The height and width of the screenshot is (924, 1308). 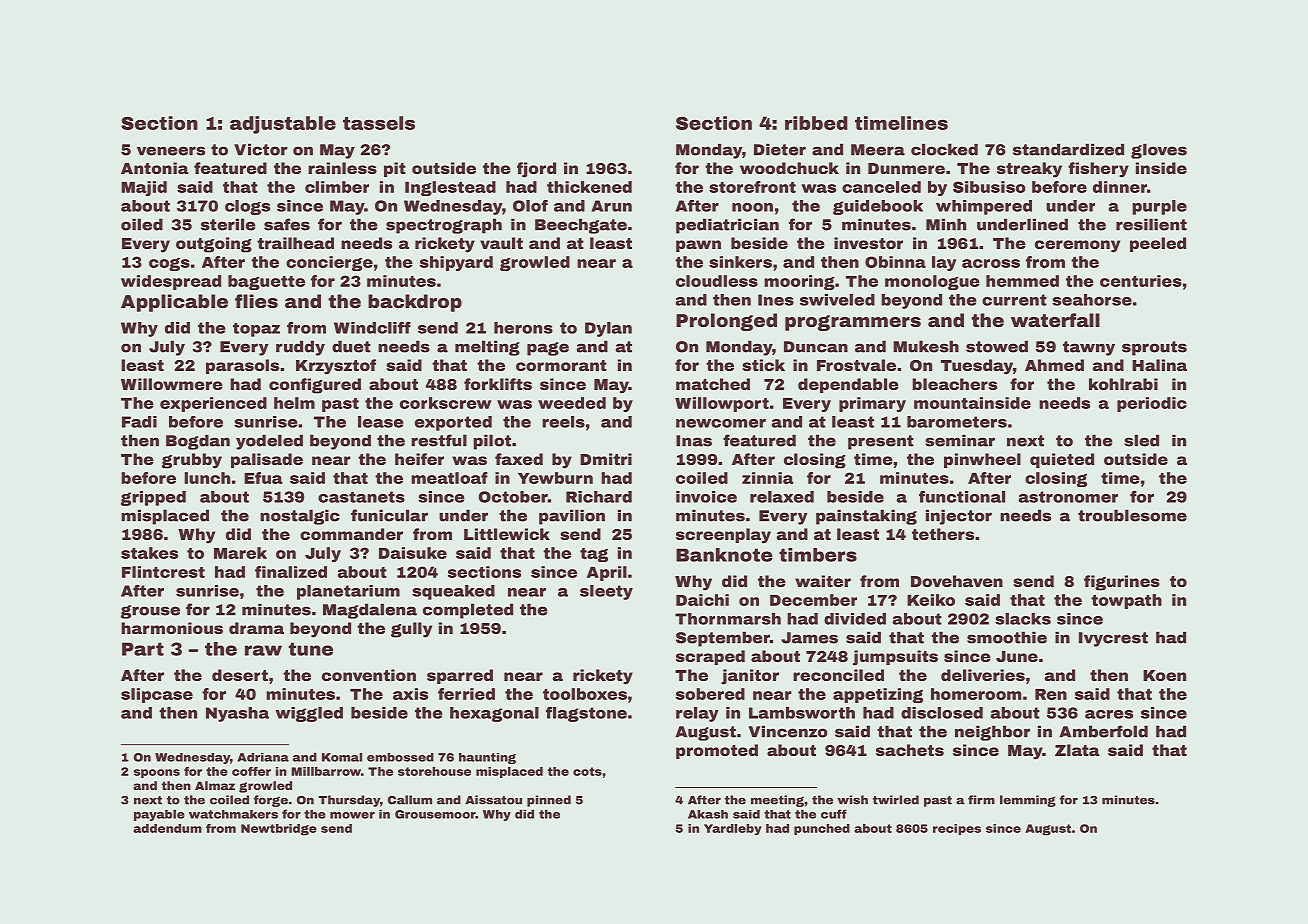 I want to click on firm, so click(x=981, y=800).
